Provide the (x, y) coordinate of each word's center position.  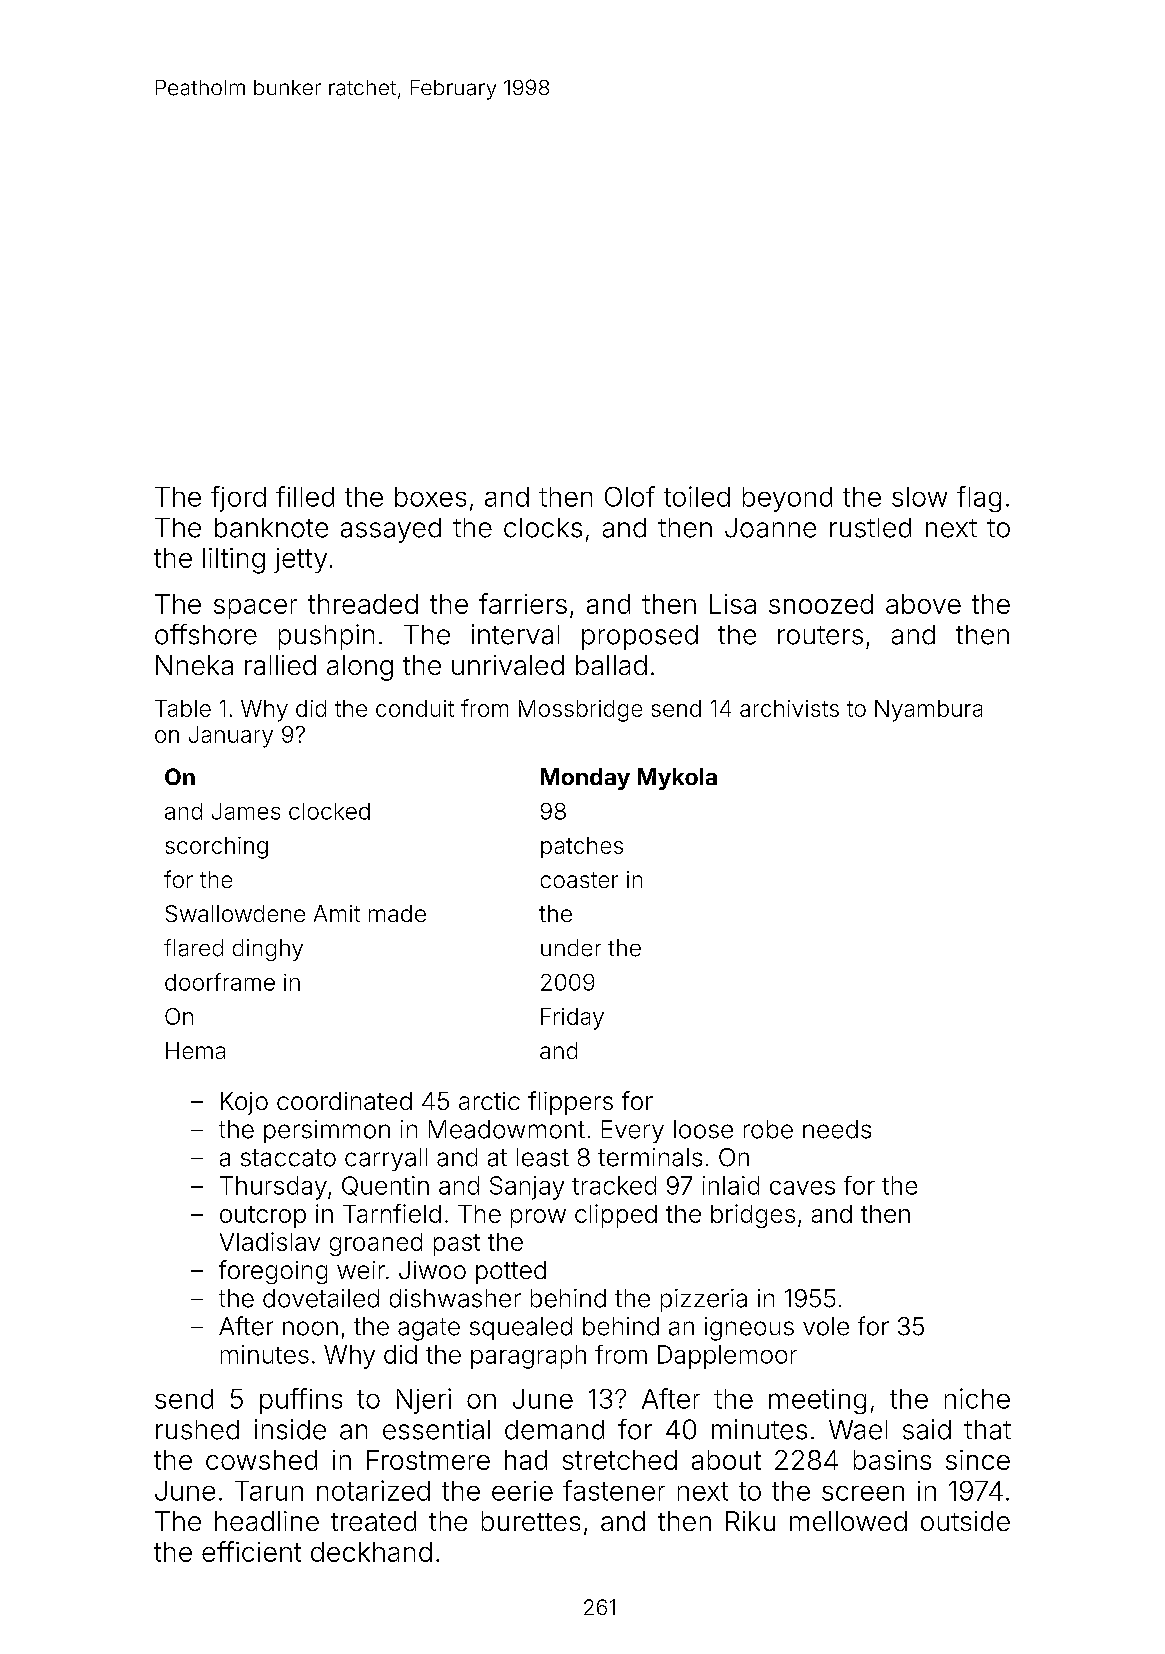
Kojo (244, 1103)
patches (582, 847)
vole (826, 1326)
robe (768, 1129)
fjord (238, 499)
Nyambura (928, 711)
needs (837, 1129)
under (571, 948)
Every (633, 1131)
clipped (616, 1216)
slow (919, 497)
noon (310, 1328)
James (246, 811)
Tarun (269, 1491)
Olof (630, 496)
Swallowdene (235, 913)
